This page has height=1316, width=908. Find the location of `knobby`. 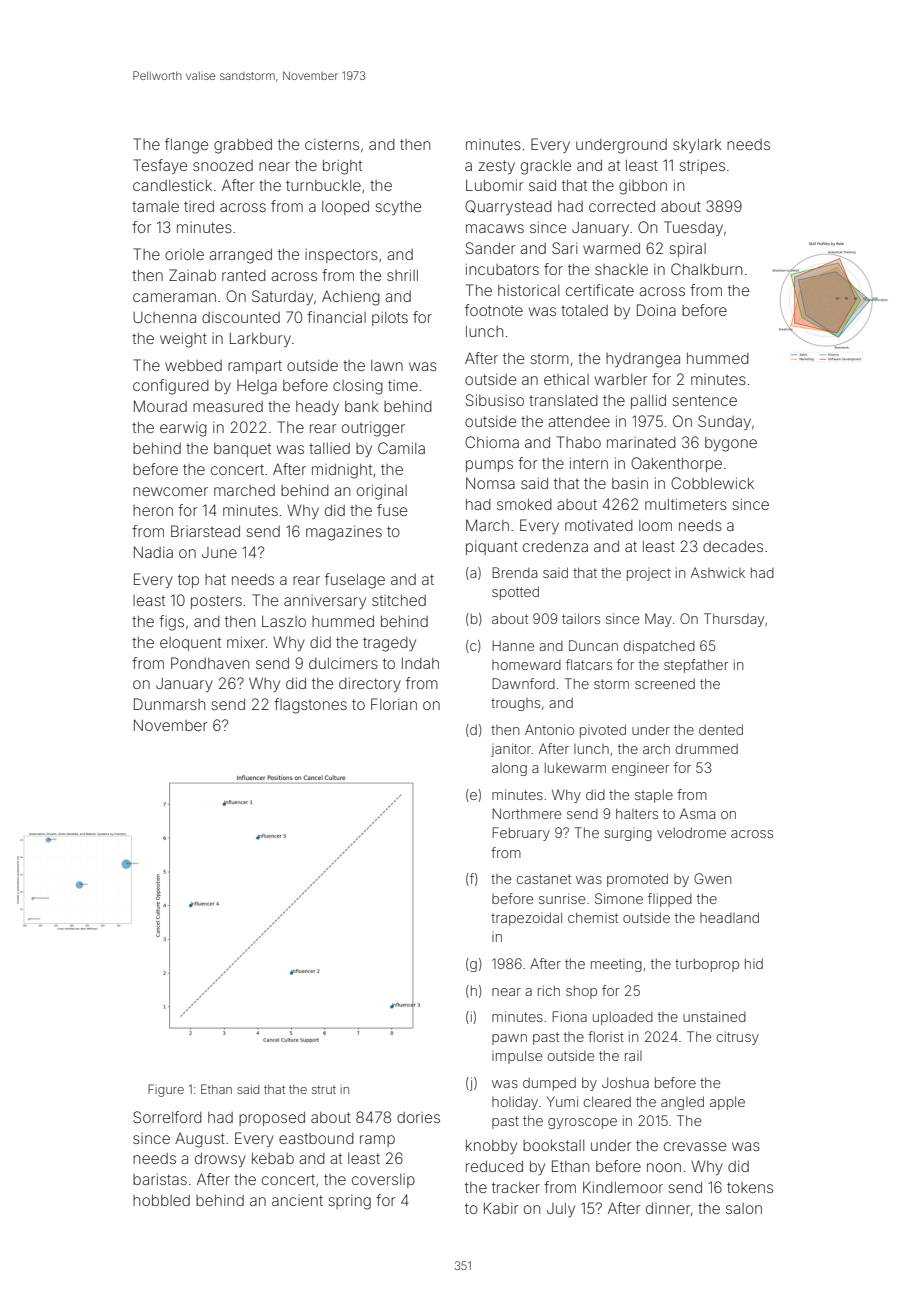

knobby is located at coordinates (491, 1147).
